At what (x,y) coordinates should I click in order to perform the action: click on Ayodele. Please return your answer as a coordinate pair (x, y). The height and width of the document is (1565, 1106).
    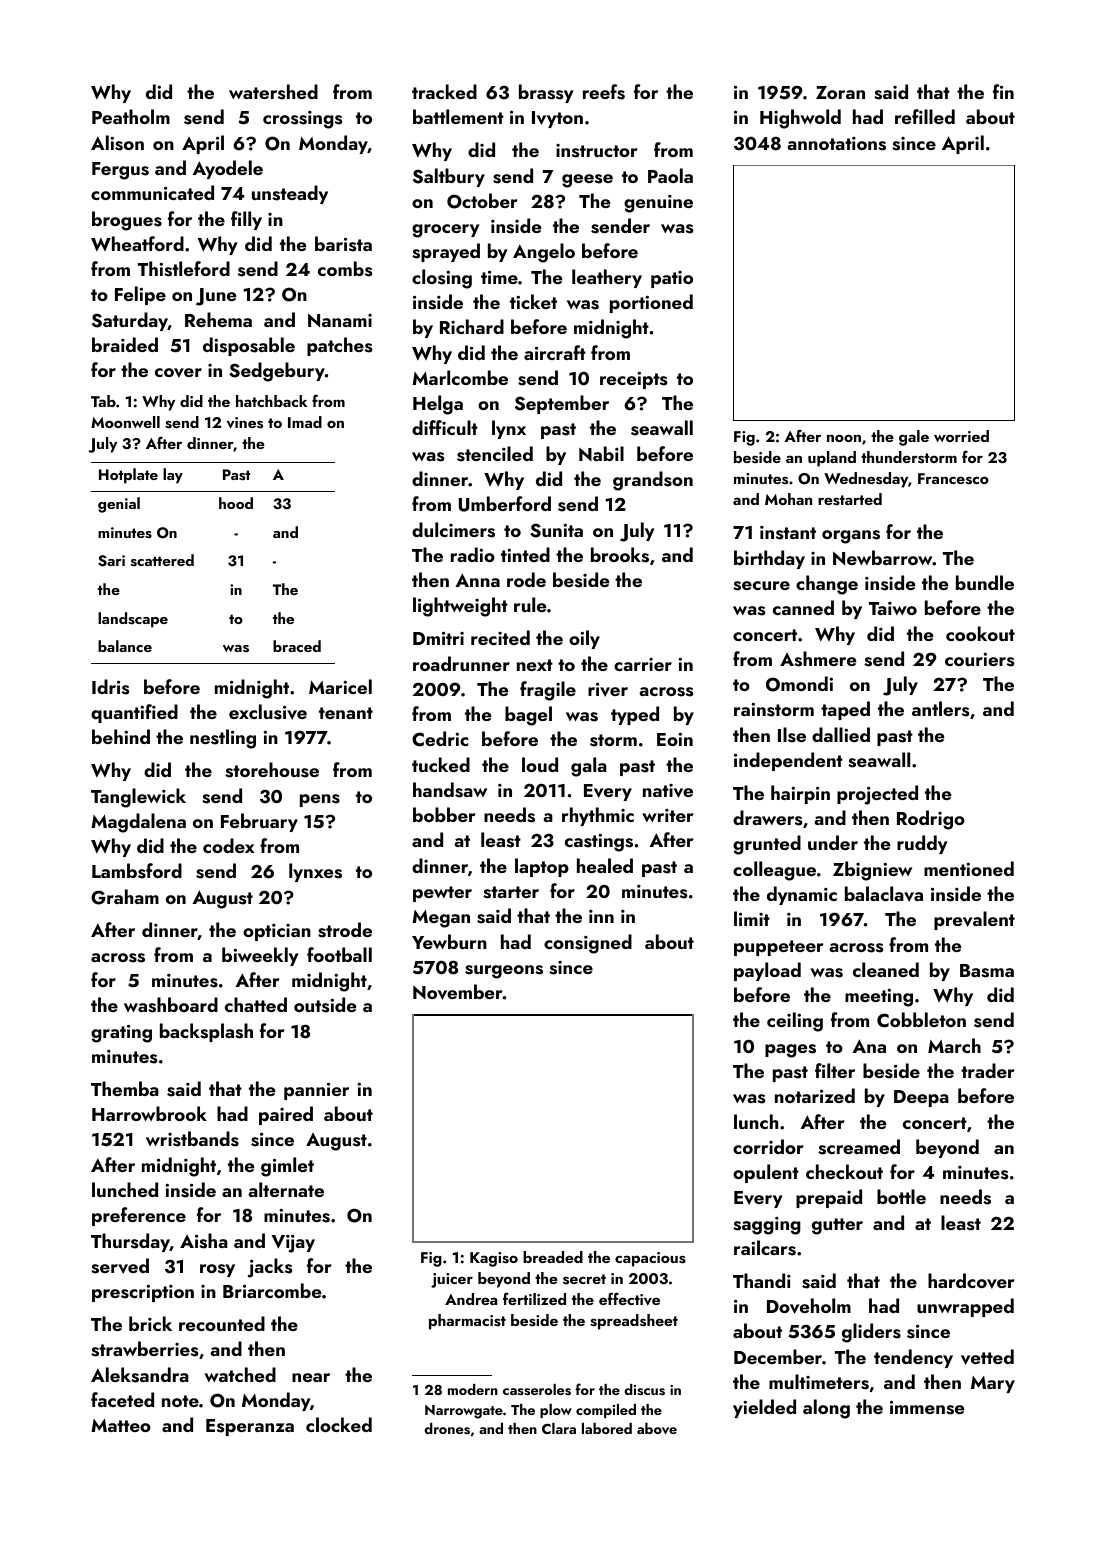
    Looking at the image, I should click on (227, 169).
